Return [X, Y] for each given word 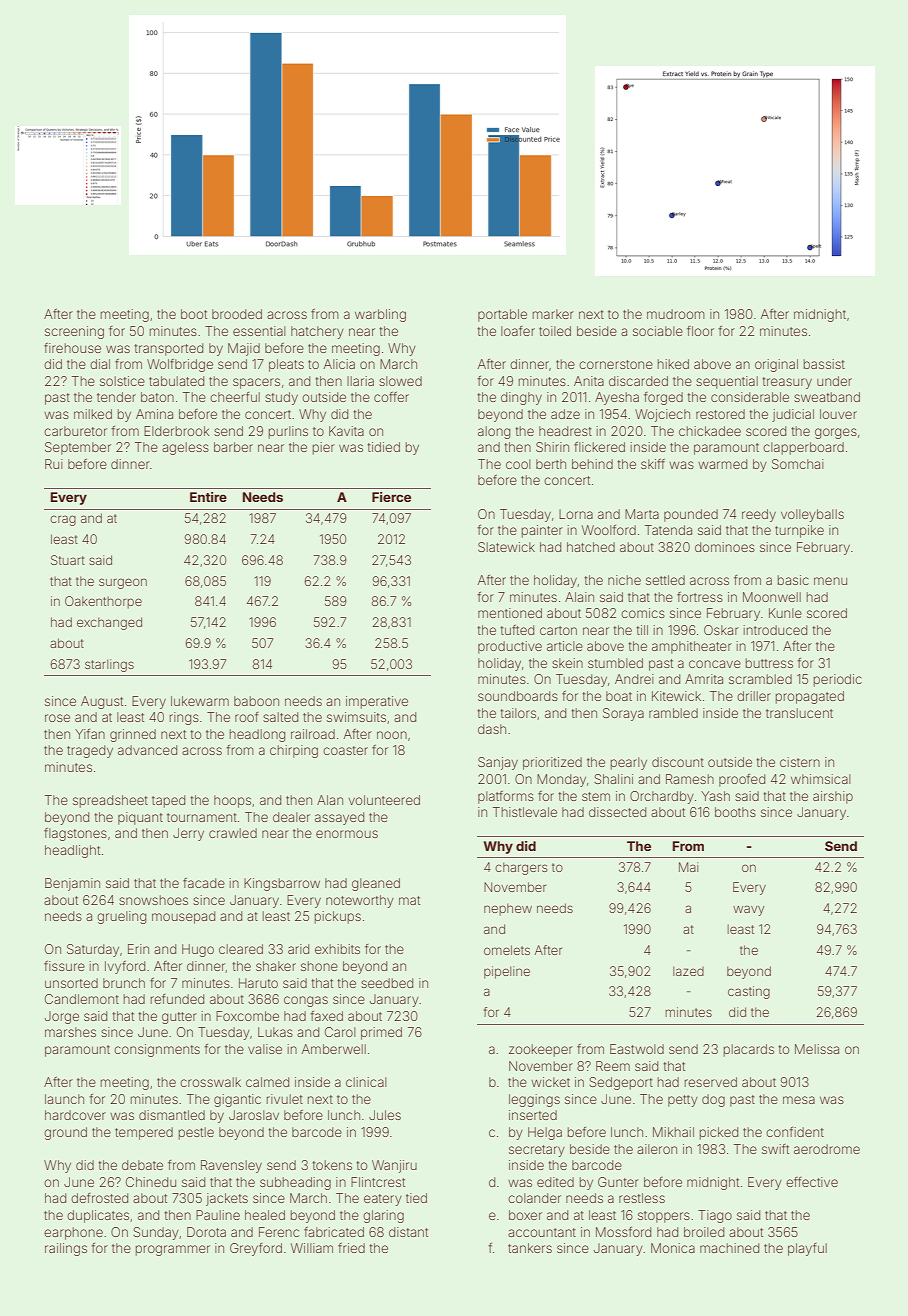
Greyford [256, 1249]
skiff [653, 464]
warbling [380, 315]
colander [534, 1198]
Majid [244, 349]
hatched [591, 547]
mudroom [676, 314]
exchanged [109, 623]
